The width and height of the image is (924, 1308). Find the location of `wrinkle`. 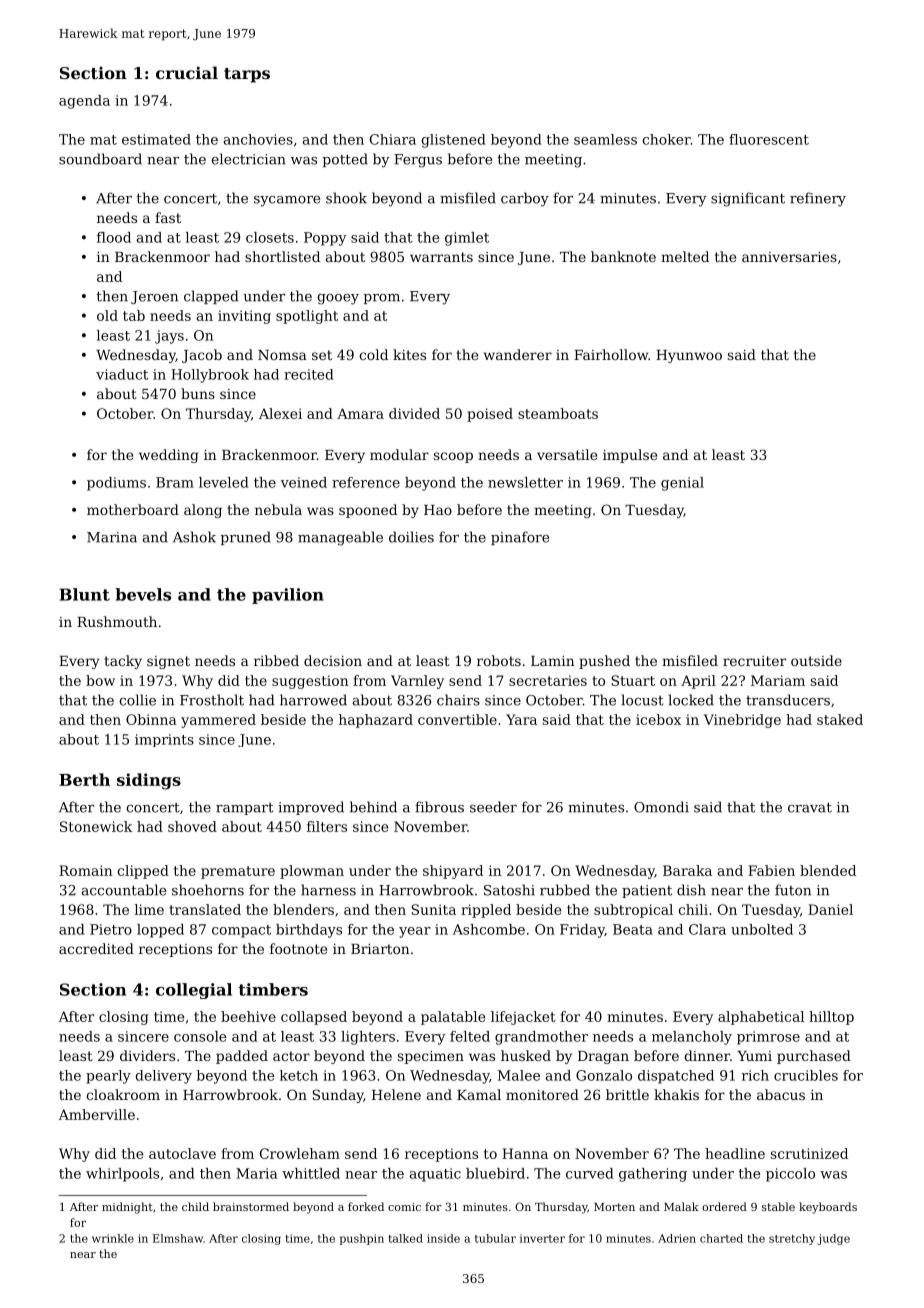

wrinkle is located at coordinates (113, 1238).
